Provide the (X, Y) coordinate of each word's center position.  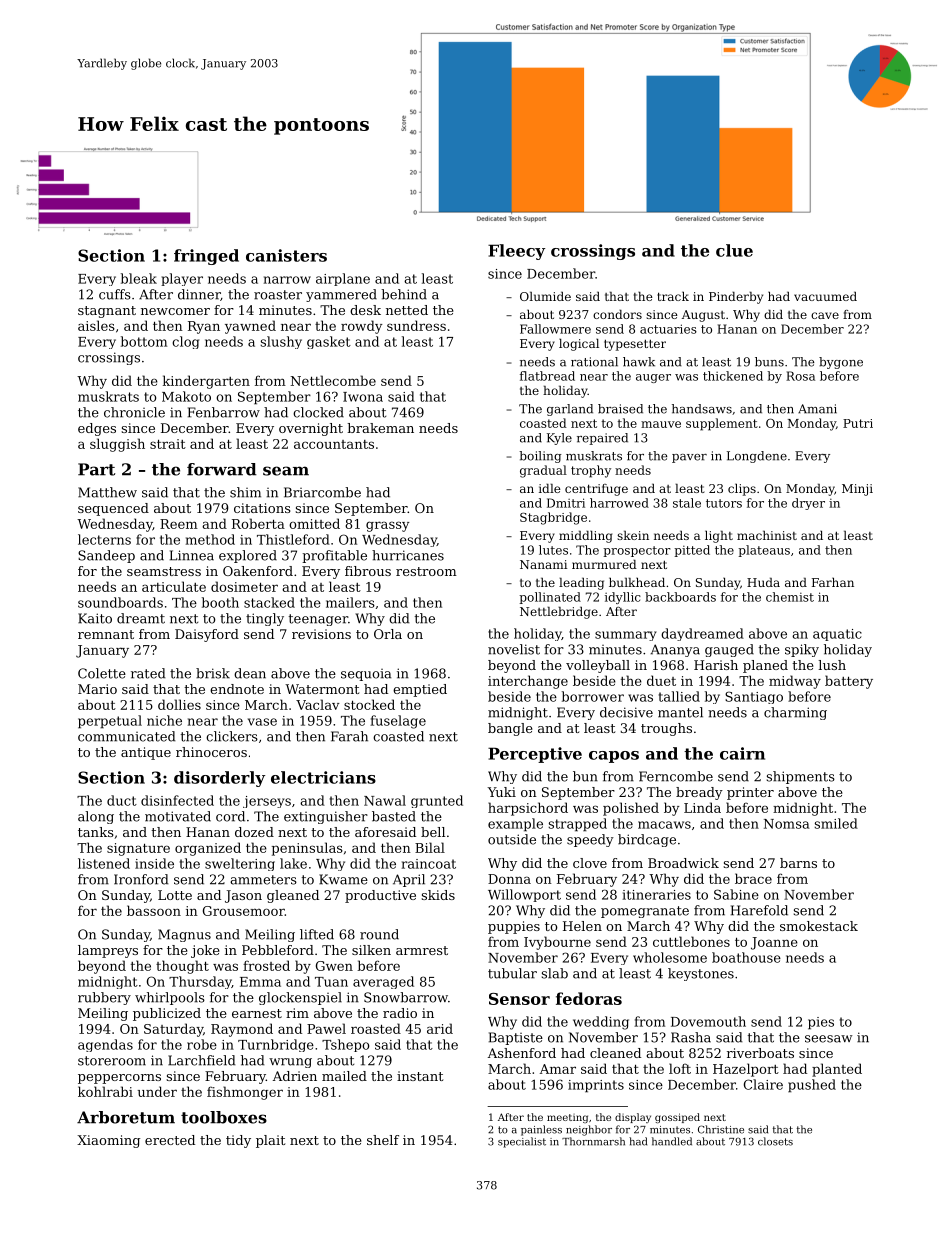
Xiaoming (108, 1141)
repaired (602, 439)
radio (400, 1013)
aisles (96, 325)
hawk (639, 362)
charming (795, 713)
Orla (388, 634)
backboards (680, 597)
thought (182, 967)
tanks (96, 832)
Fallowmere (555, 329)
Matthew (107, 492)
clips (742, 489)
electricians (323, 777)
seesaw (828, 1039)
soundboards (120, 602)
